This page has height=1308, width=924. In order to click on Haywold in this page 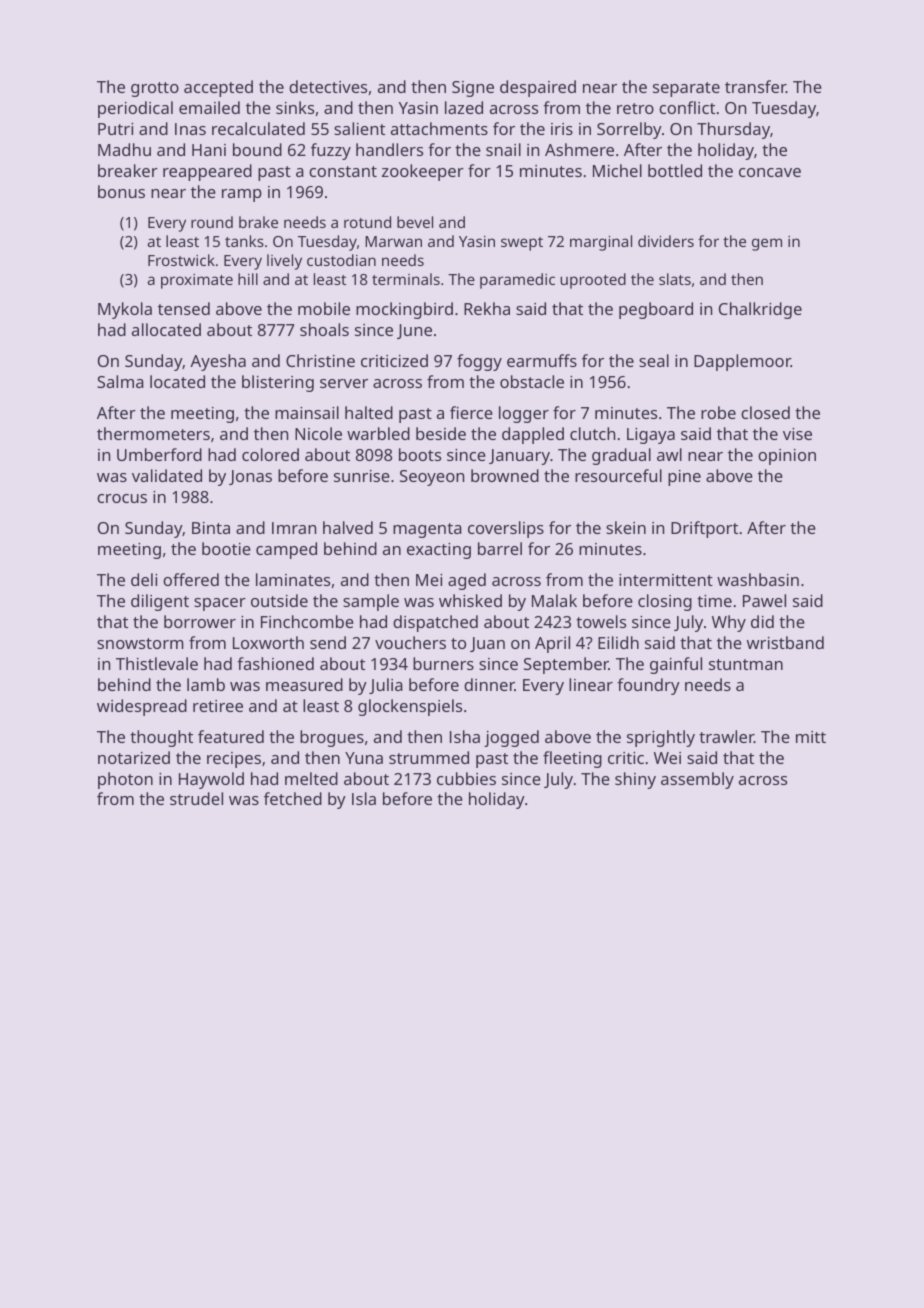, I will do `click(211, 780)`.
